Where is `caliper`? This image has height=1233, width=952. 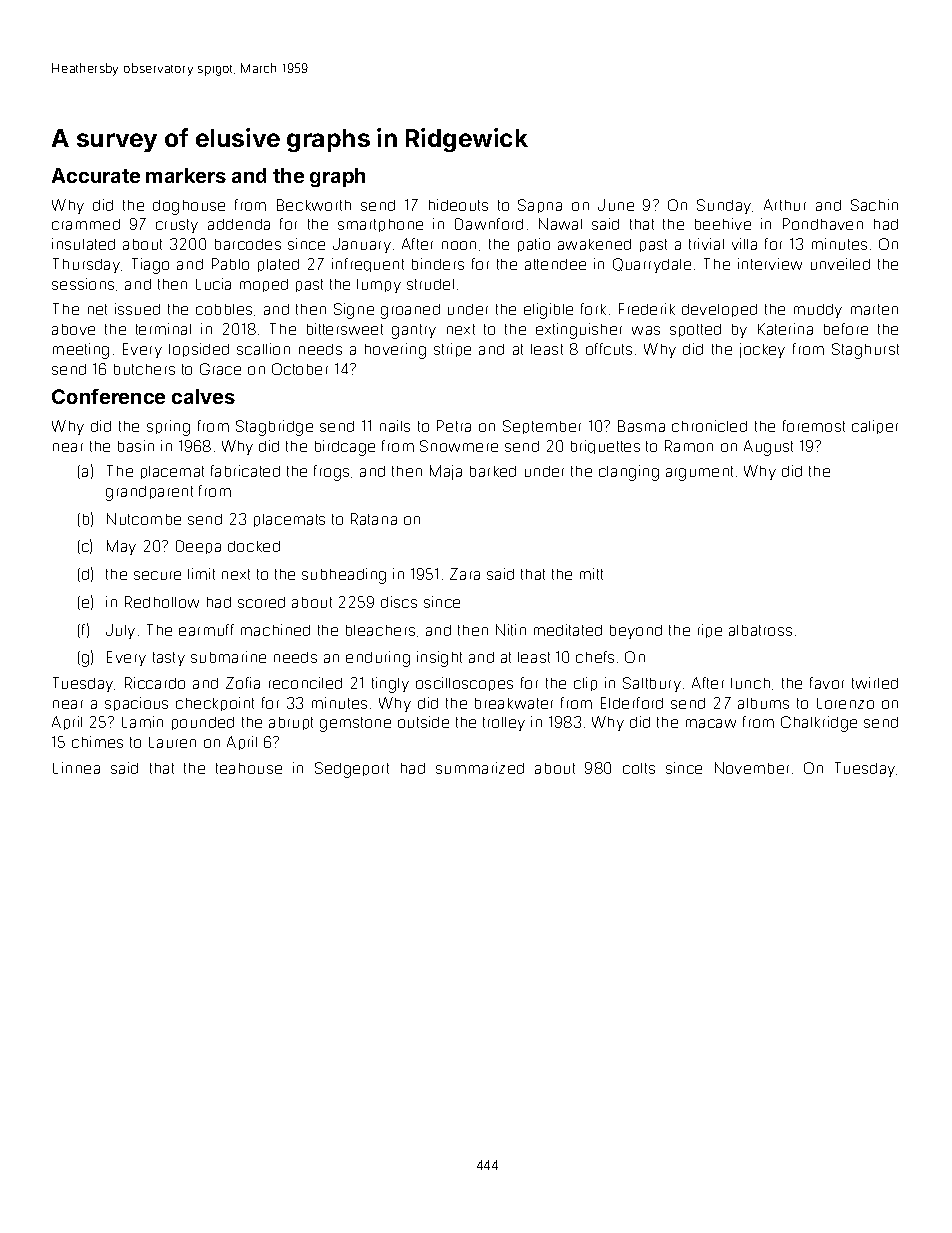 caliper is located at coordinates (875, 427).
